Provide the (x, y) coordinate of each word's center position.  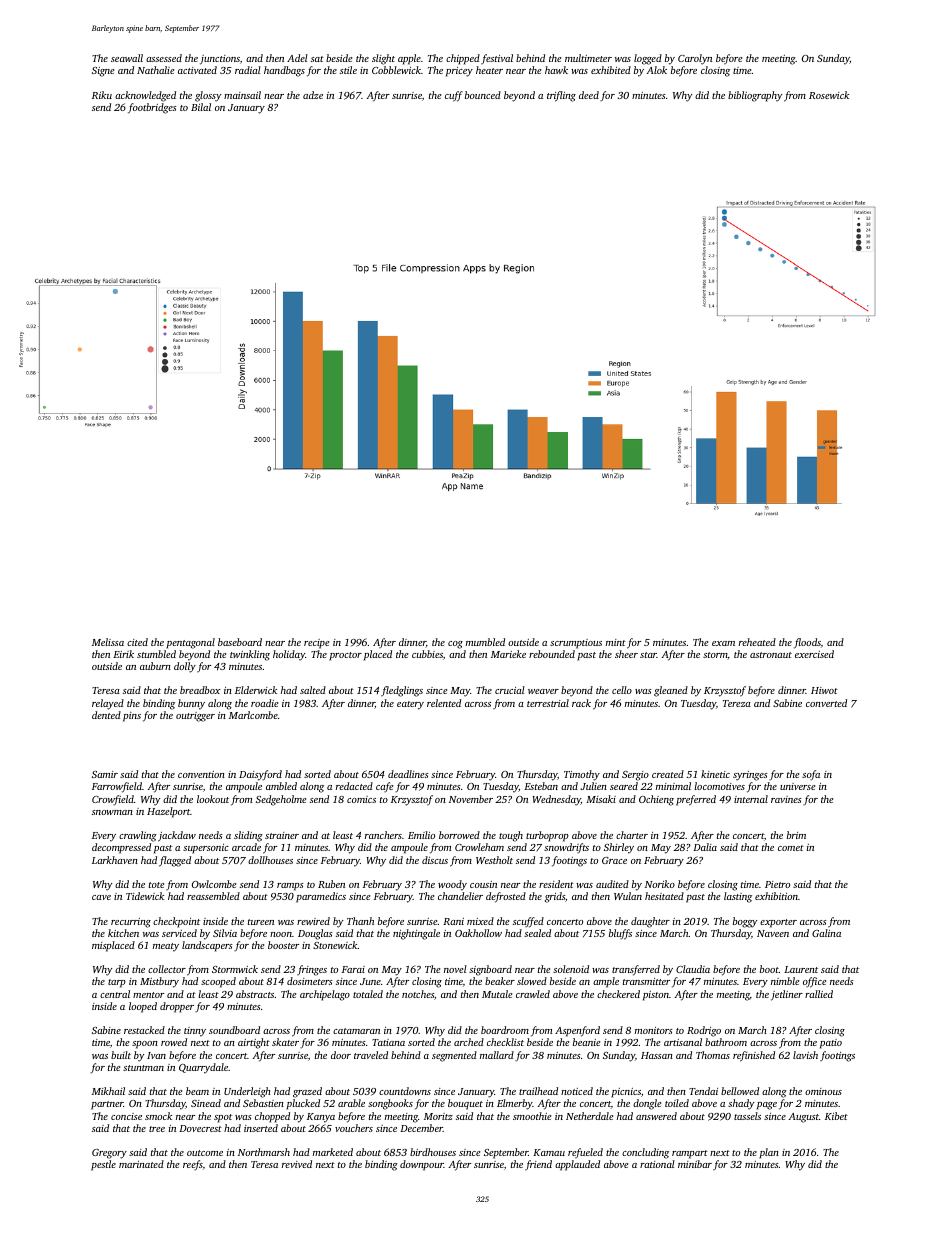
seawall (127, 58)
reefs (193, 1165)
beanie (586, 1042)
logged (648, 59)
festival (497, 59)
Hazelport (168, 812)
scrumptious (576, 644)
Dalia (705, 847)
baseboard (240, 642)
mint (616, 642)
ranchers (383, 835)
